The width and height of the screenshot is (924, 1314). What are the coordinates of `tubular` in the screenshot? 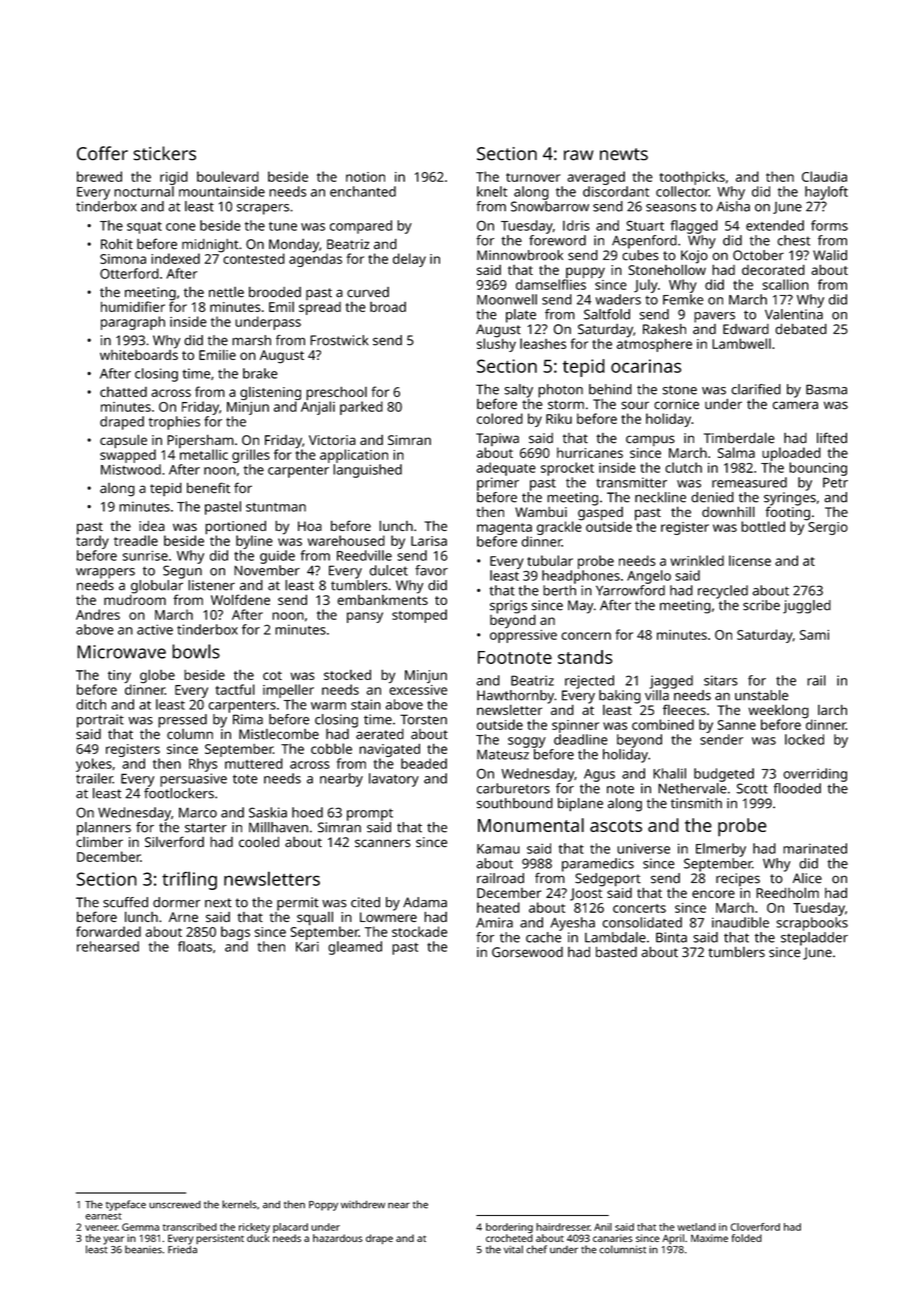 It's located at (550, 560).
